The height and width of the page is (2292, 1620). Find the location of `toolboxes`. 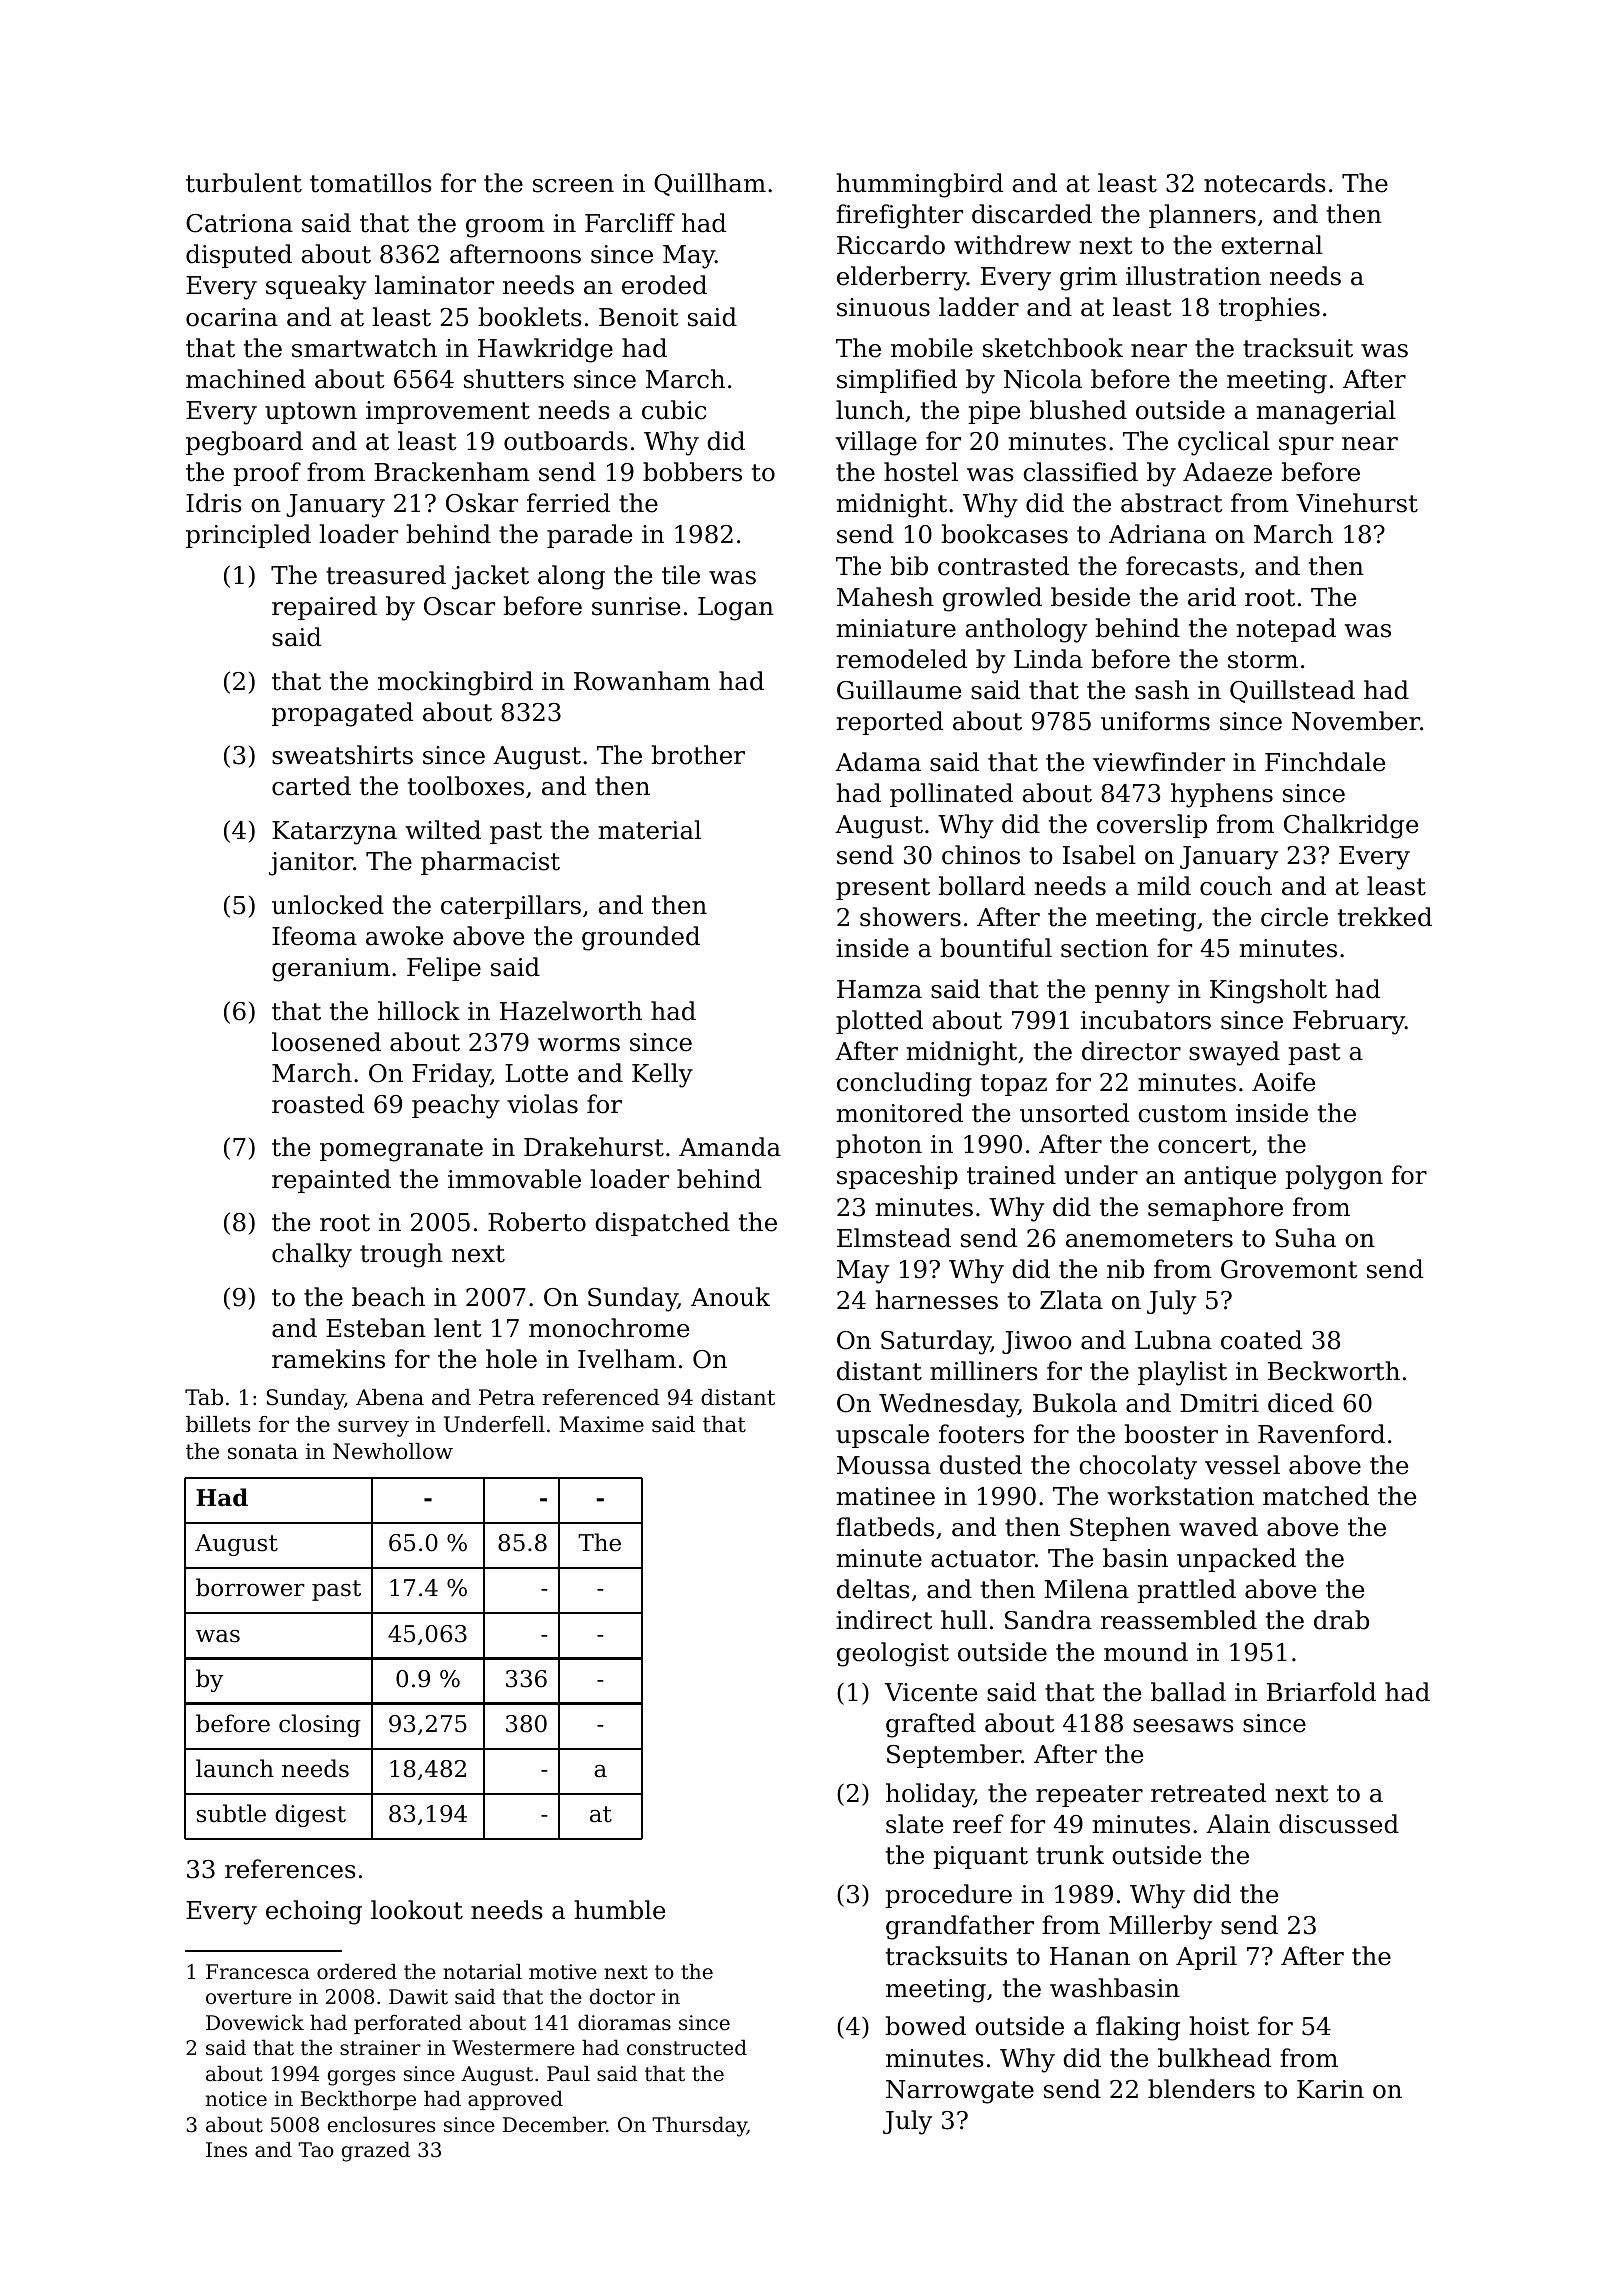

toolboxes is located at coordinates (466, 786).
